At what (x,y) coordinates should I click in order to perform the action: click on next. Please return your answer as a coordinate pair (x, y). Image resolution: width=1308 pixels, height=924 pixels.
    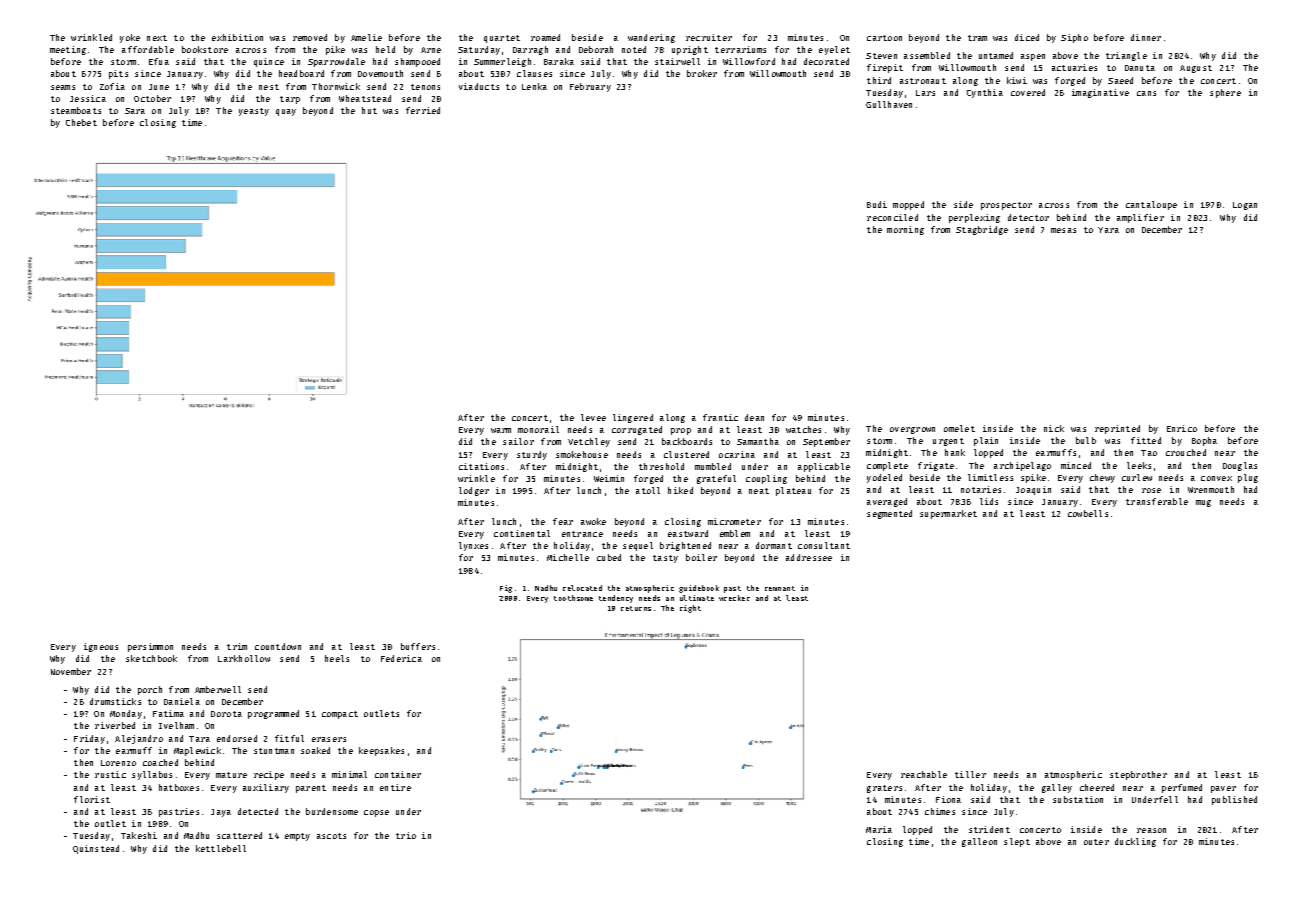
    Looking at the image, I should click on (157, 38).
